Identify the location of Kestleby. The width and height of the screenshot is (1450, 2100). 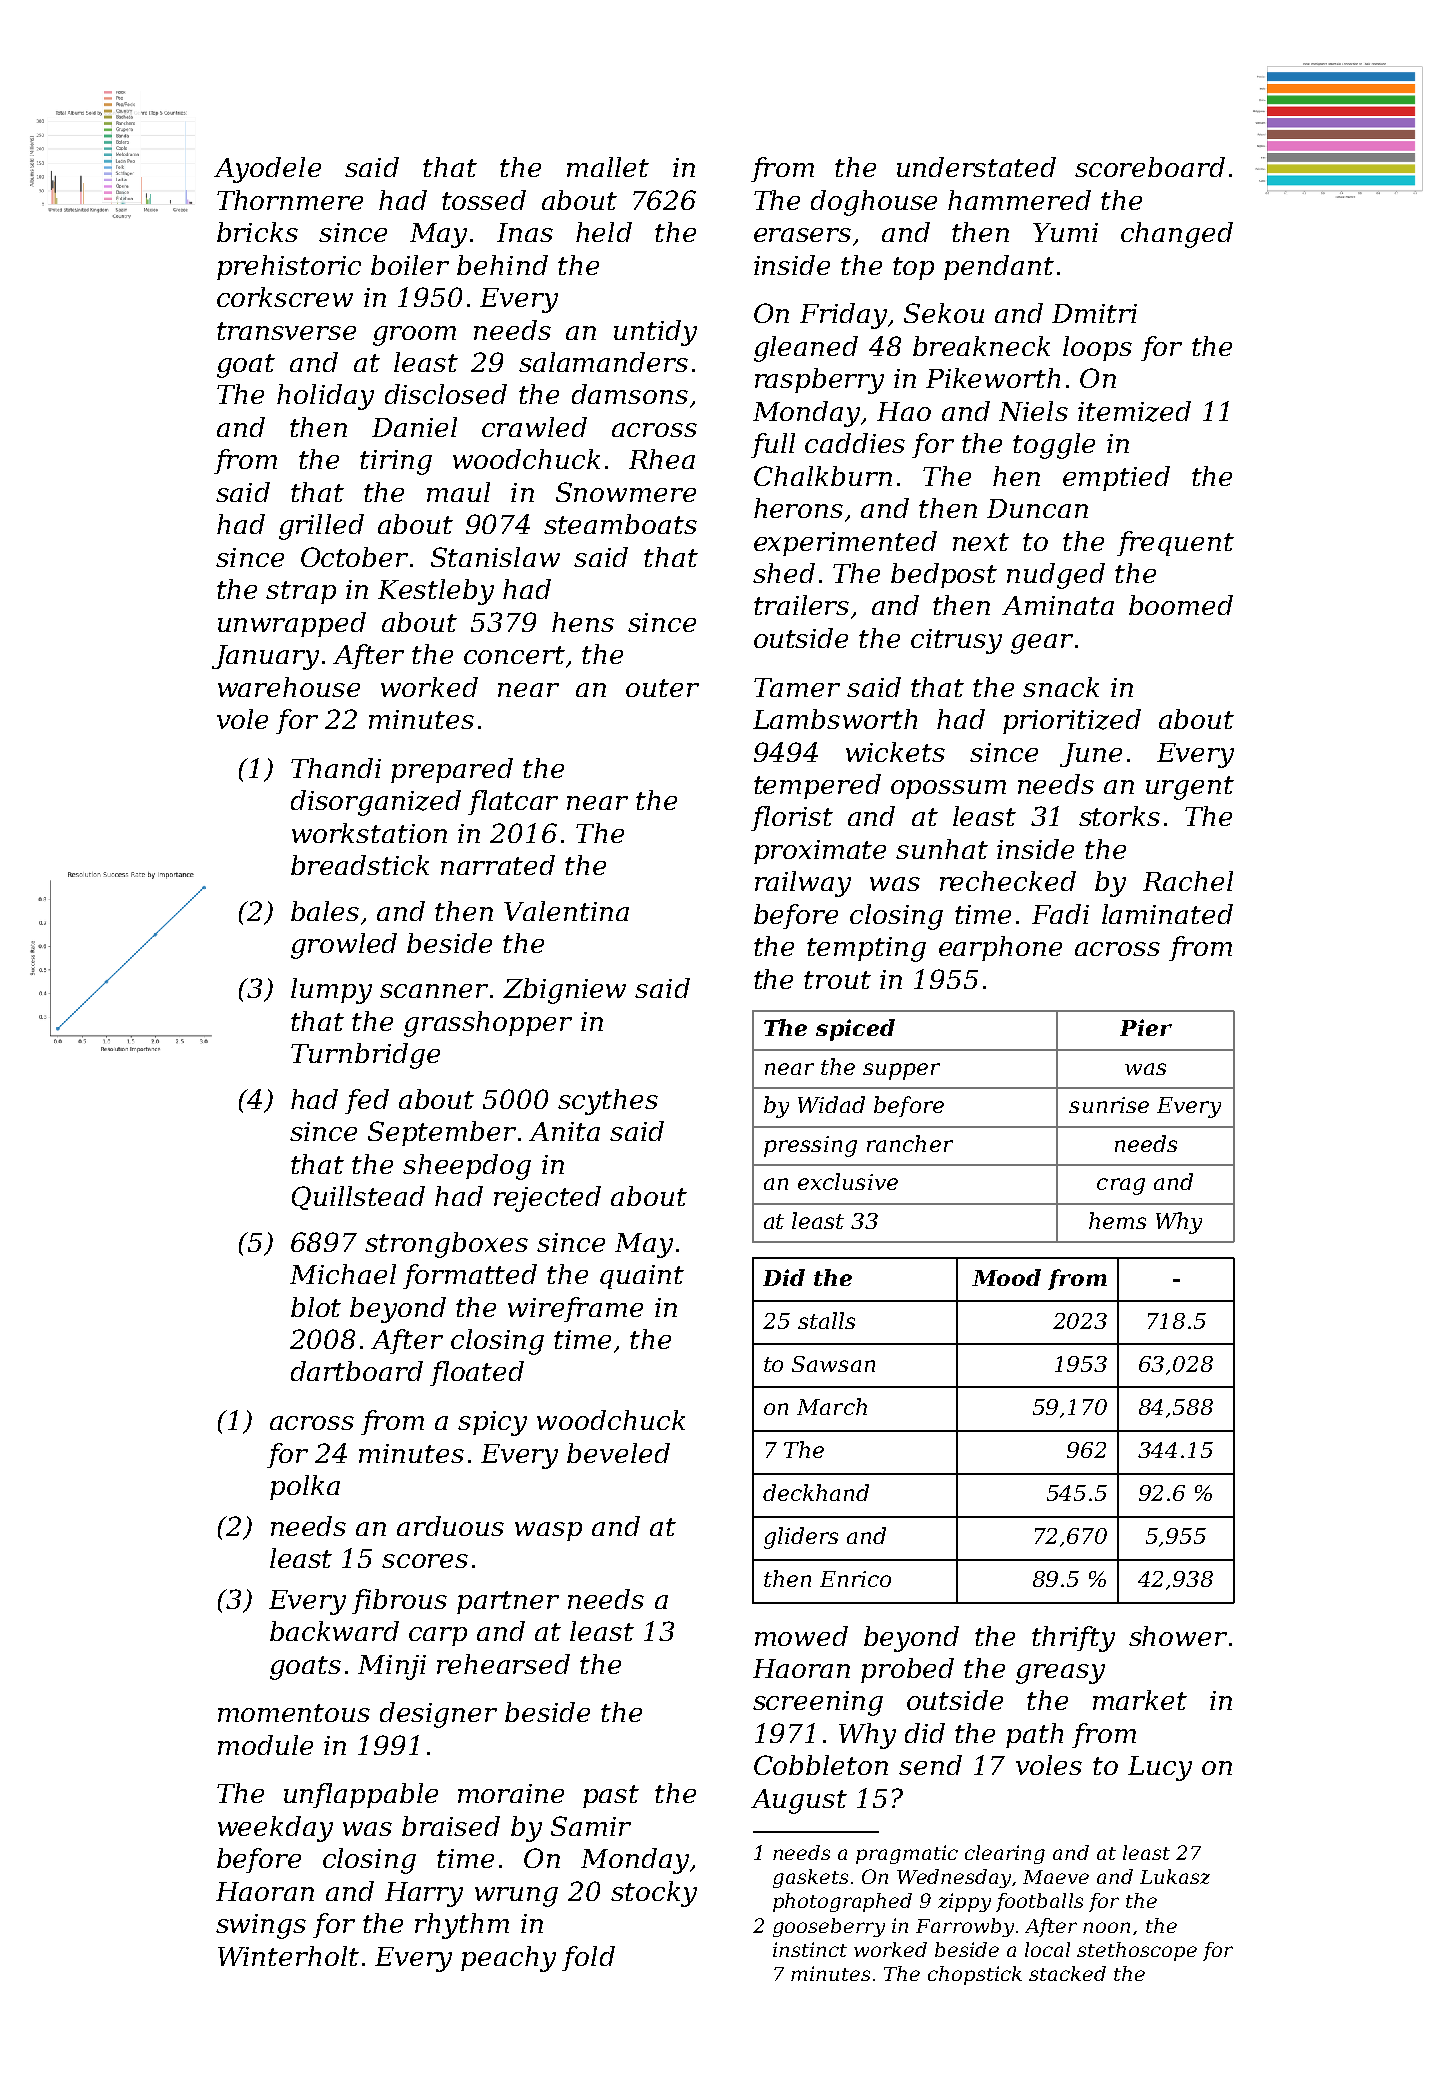
(436, 592).
